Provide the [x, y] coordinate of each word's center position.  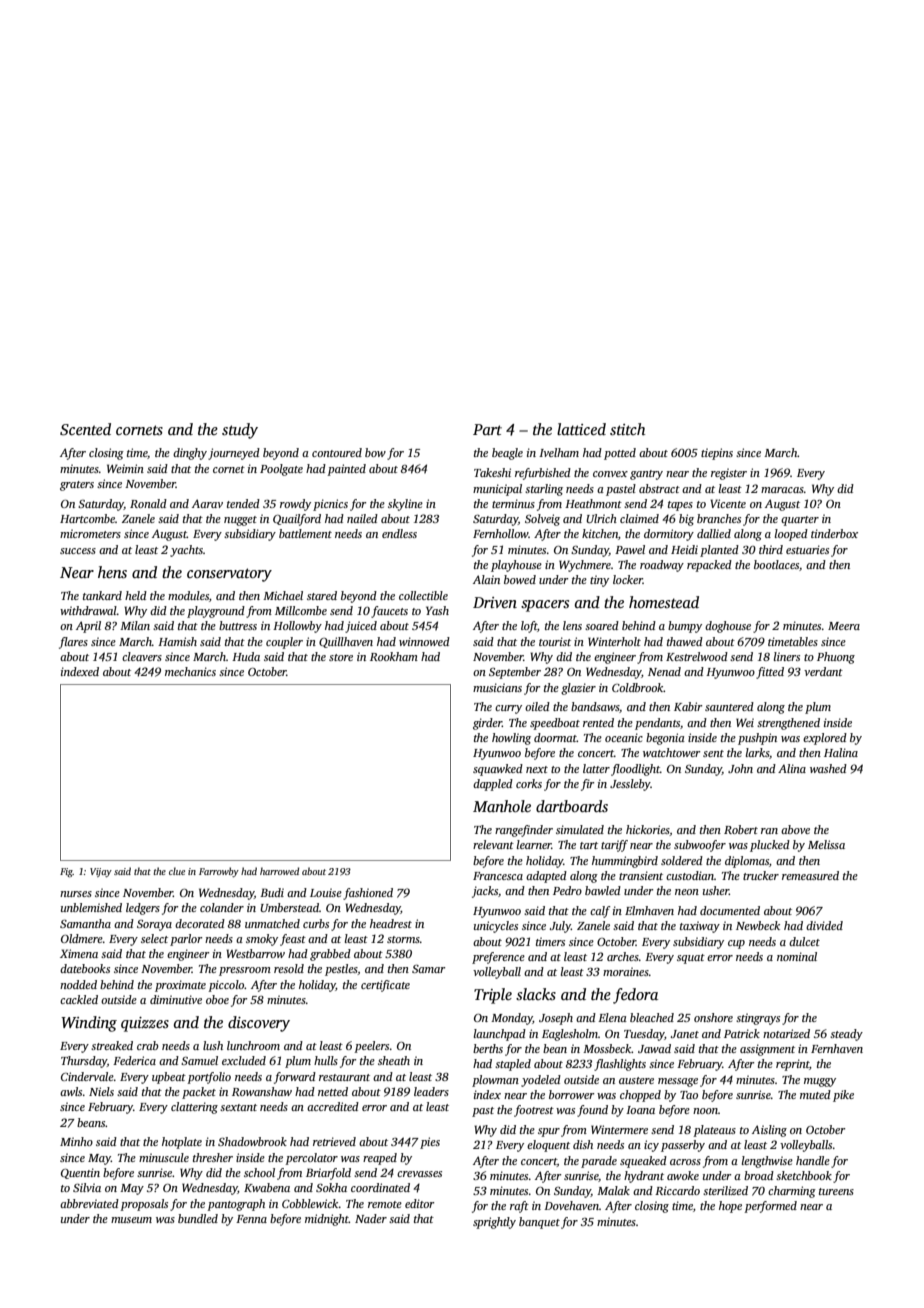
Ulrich [601, 518]
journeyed [234, 454]
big [686, 520]
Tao [689, 1095]
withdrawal [88, 610]
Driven [495, 602]
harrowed [279, 871]
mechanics [190, 671]
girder [487, 724]
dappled [493, 785]
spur [549, 1132]
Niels [101, 1091]
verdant [823, 671]
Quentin [80, 1173]
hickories [648, 830]
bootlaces [776, 564]
